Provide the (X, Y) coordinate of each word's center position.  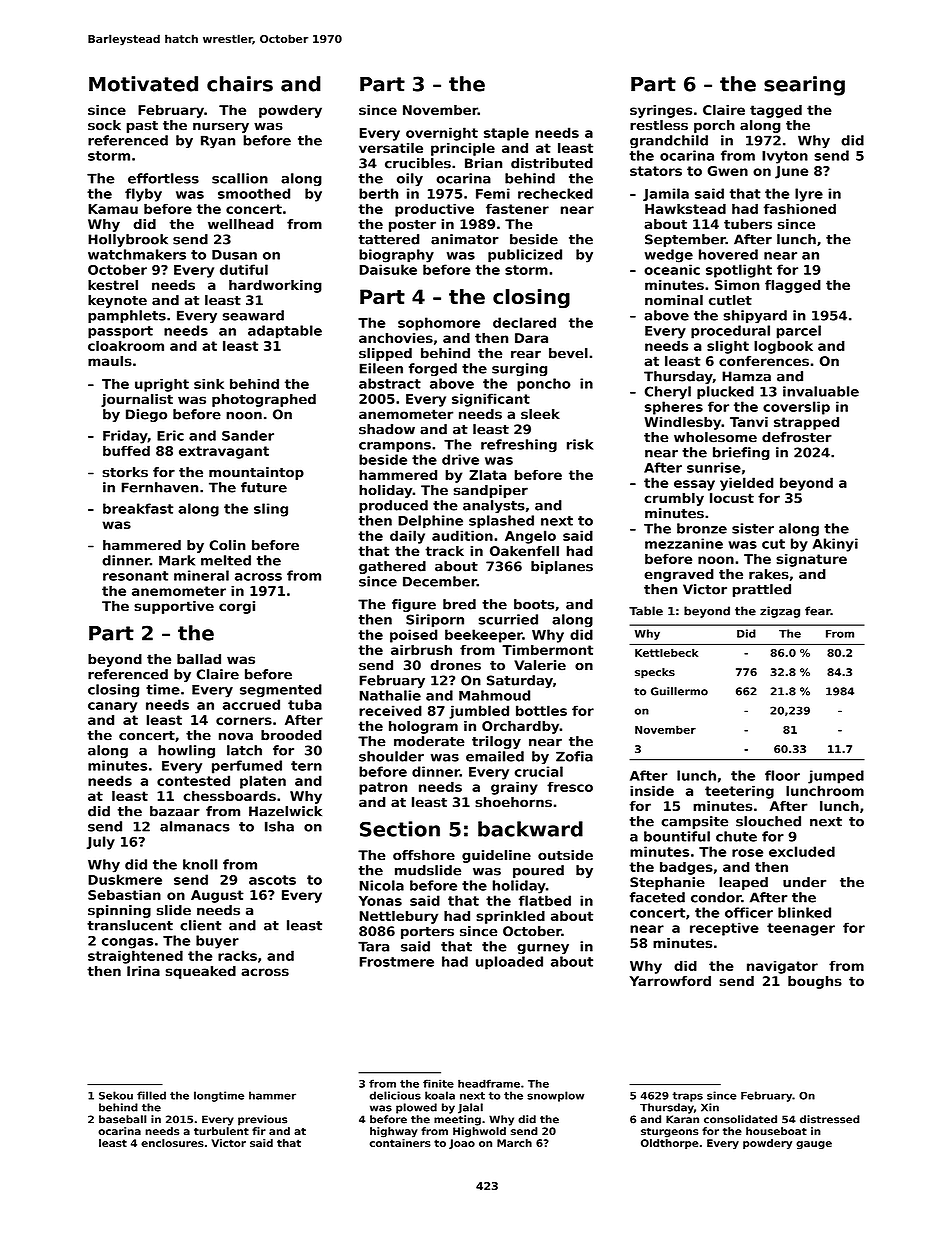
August (217, 896)
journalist (137, 400)
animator (465, 239)
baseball (122, 1119)
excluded (802, 851)
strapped (806, 423)
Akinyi (835, 545)
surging (519, 369)
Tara (373, 946)
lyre (809, 195)
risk (580, 444)
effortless (163, 178)
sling (271, 510)
